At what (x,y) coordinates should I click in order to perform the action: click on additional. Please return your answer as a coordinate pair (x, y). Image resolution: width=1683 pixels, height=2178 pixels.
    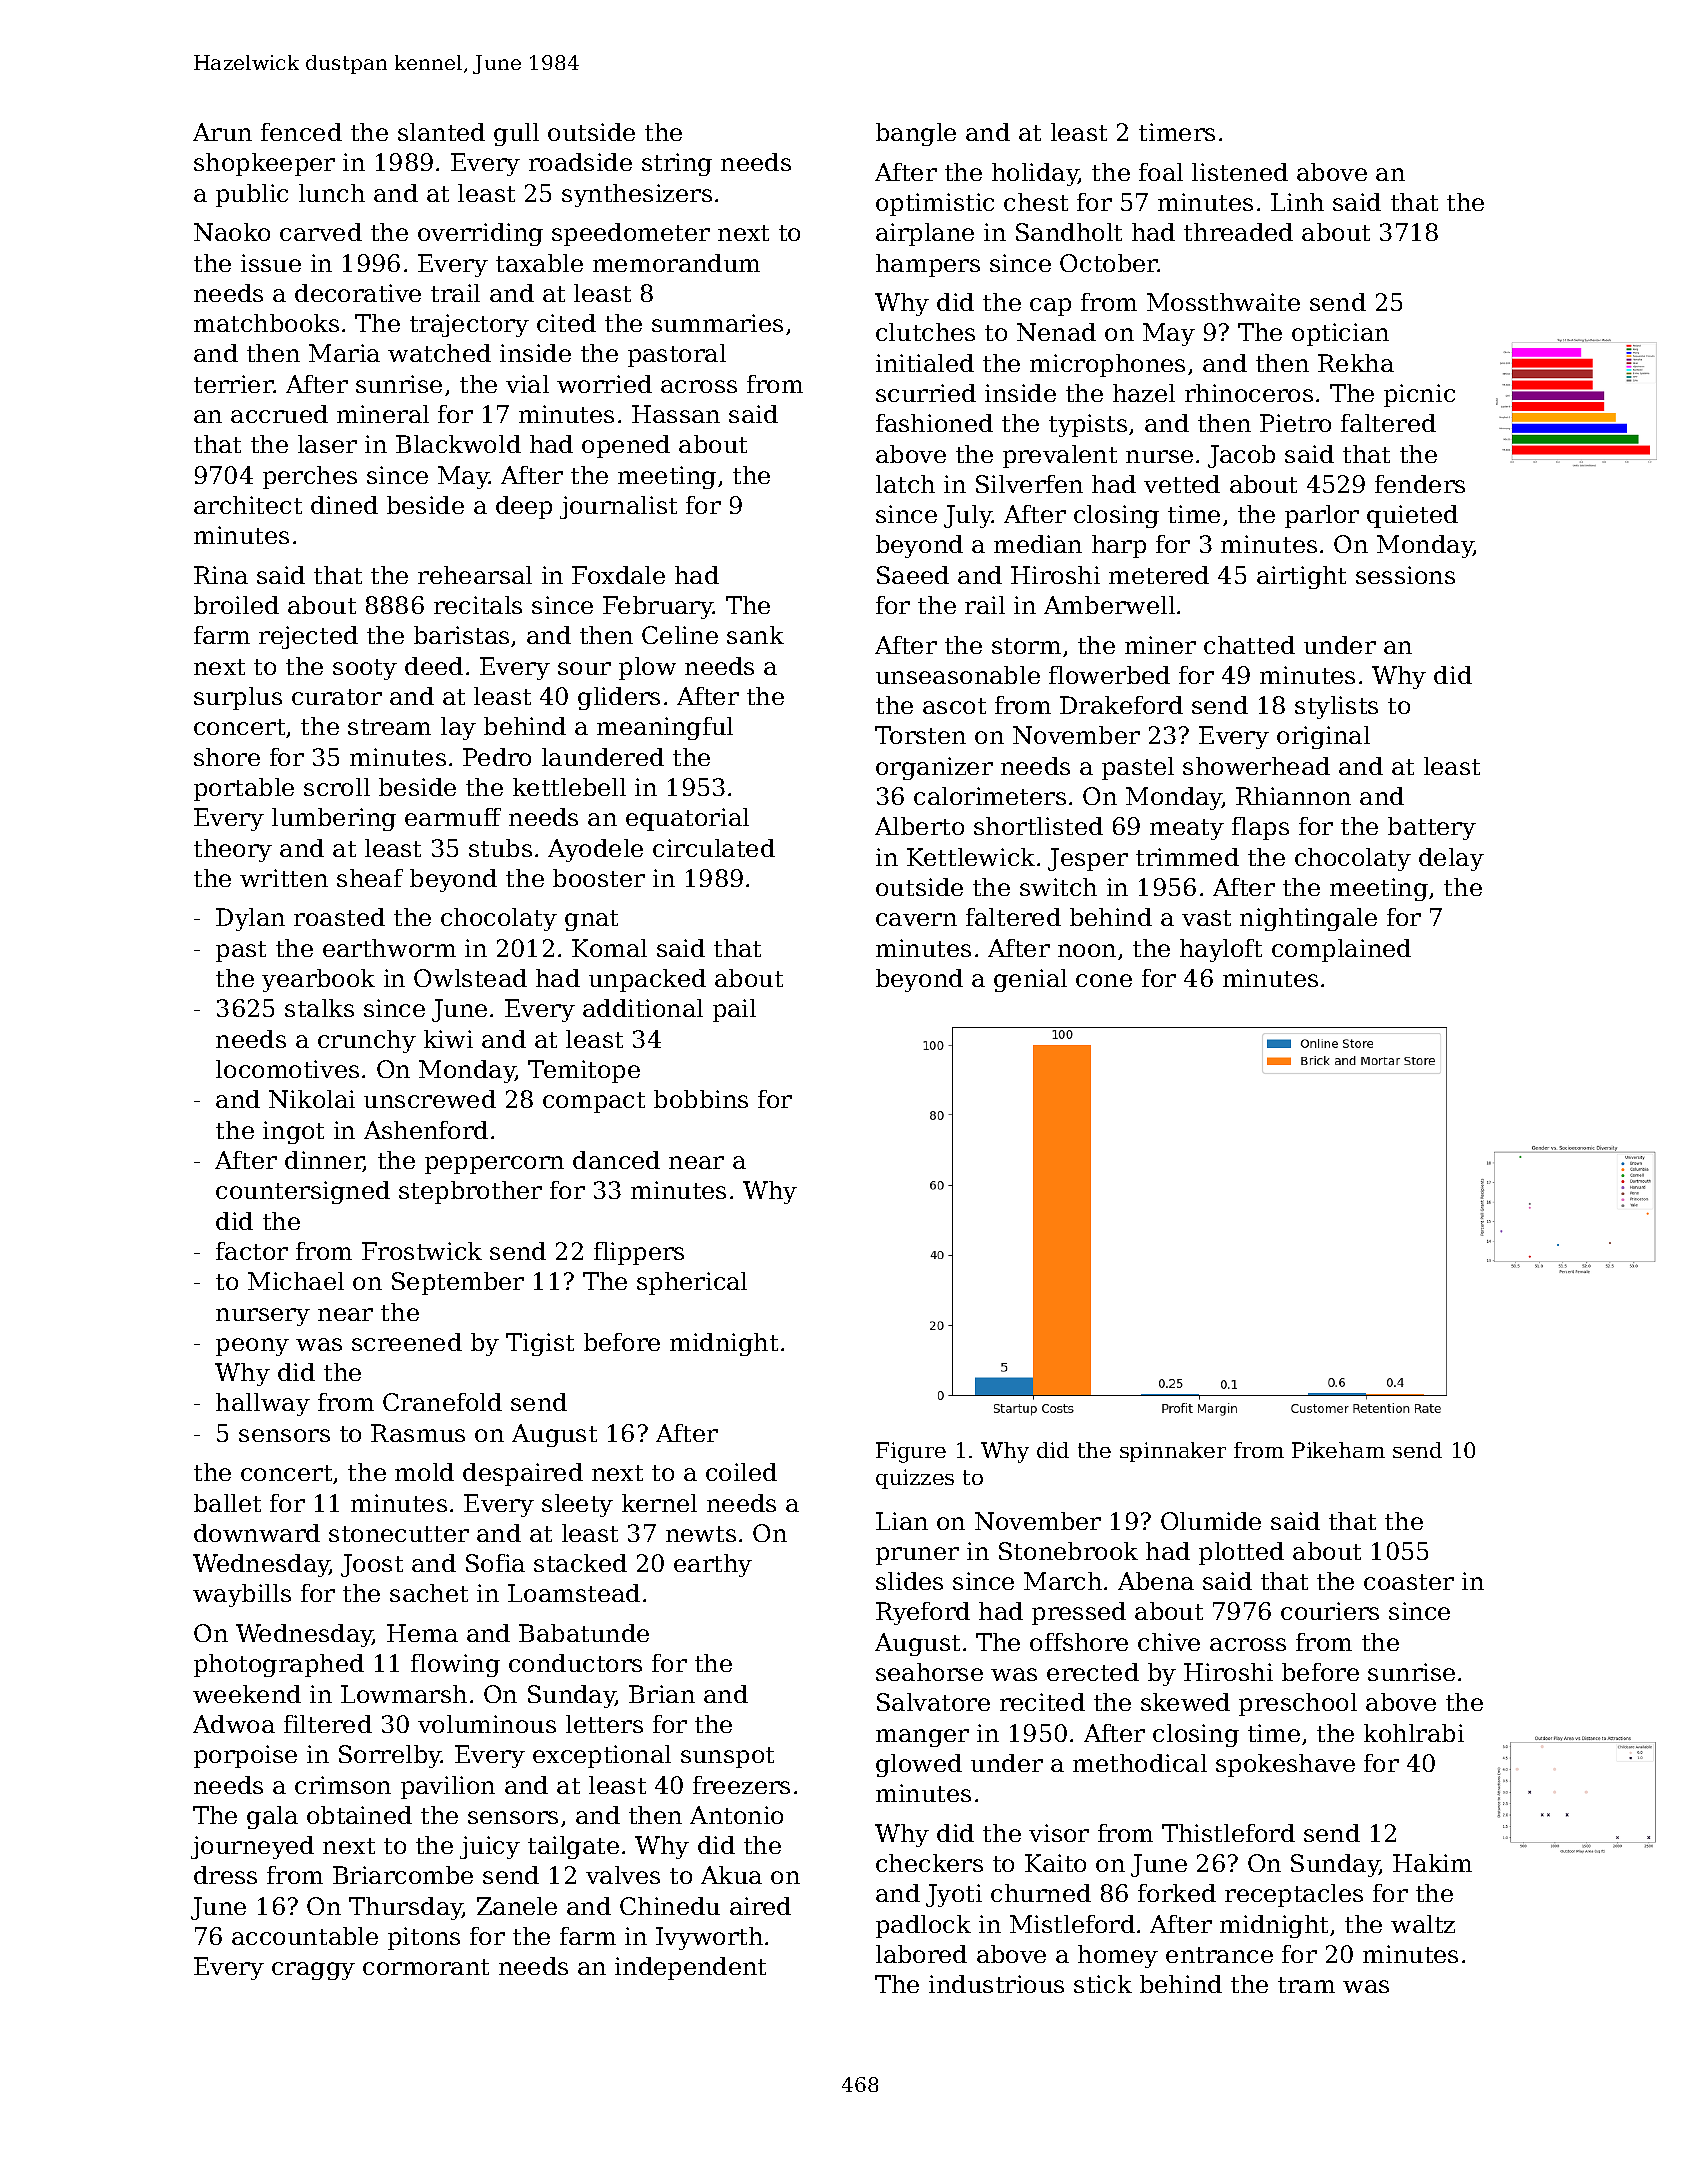
    Looking at the image, I should click on (643, 1008).
